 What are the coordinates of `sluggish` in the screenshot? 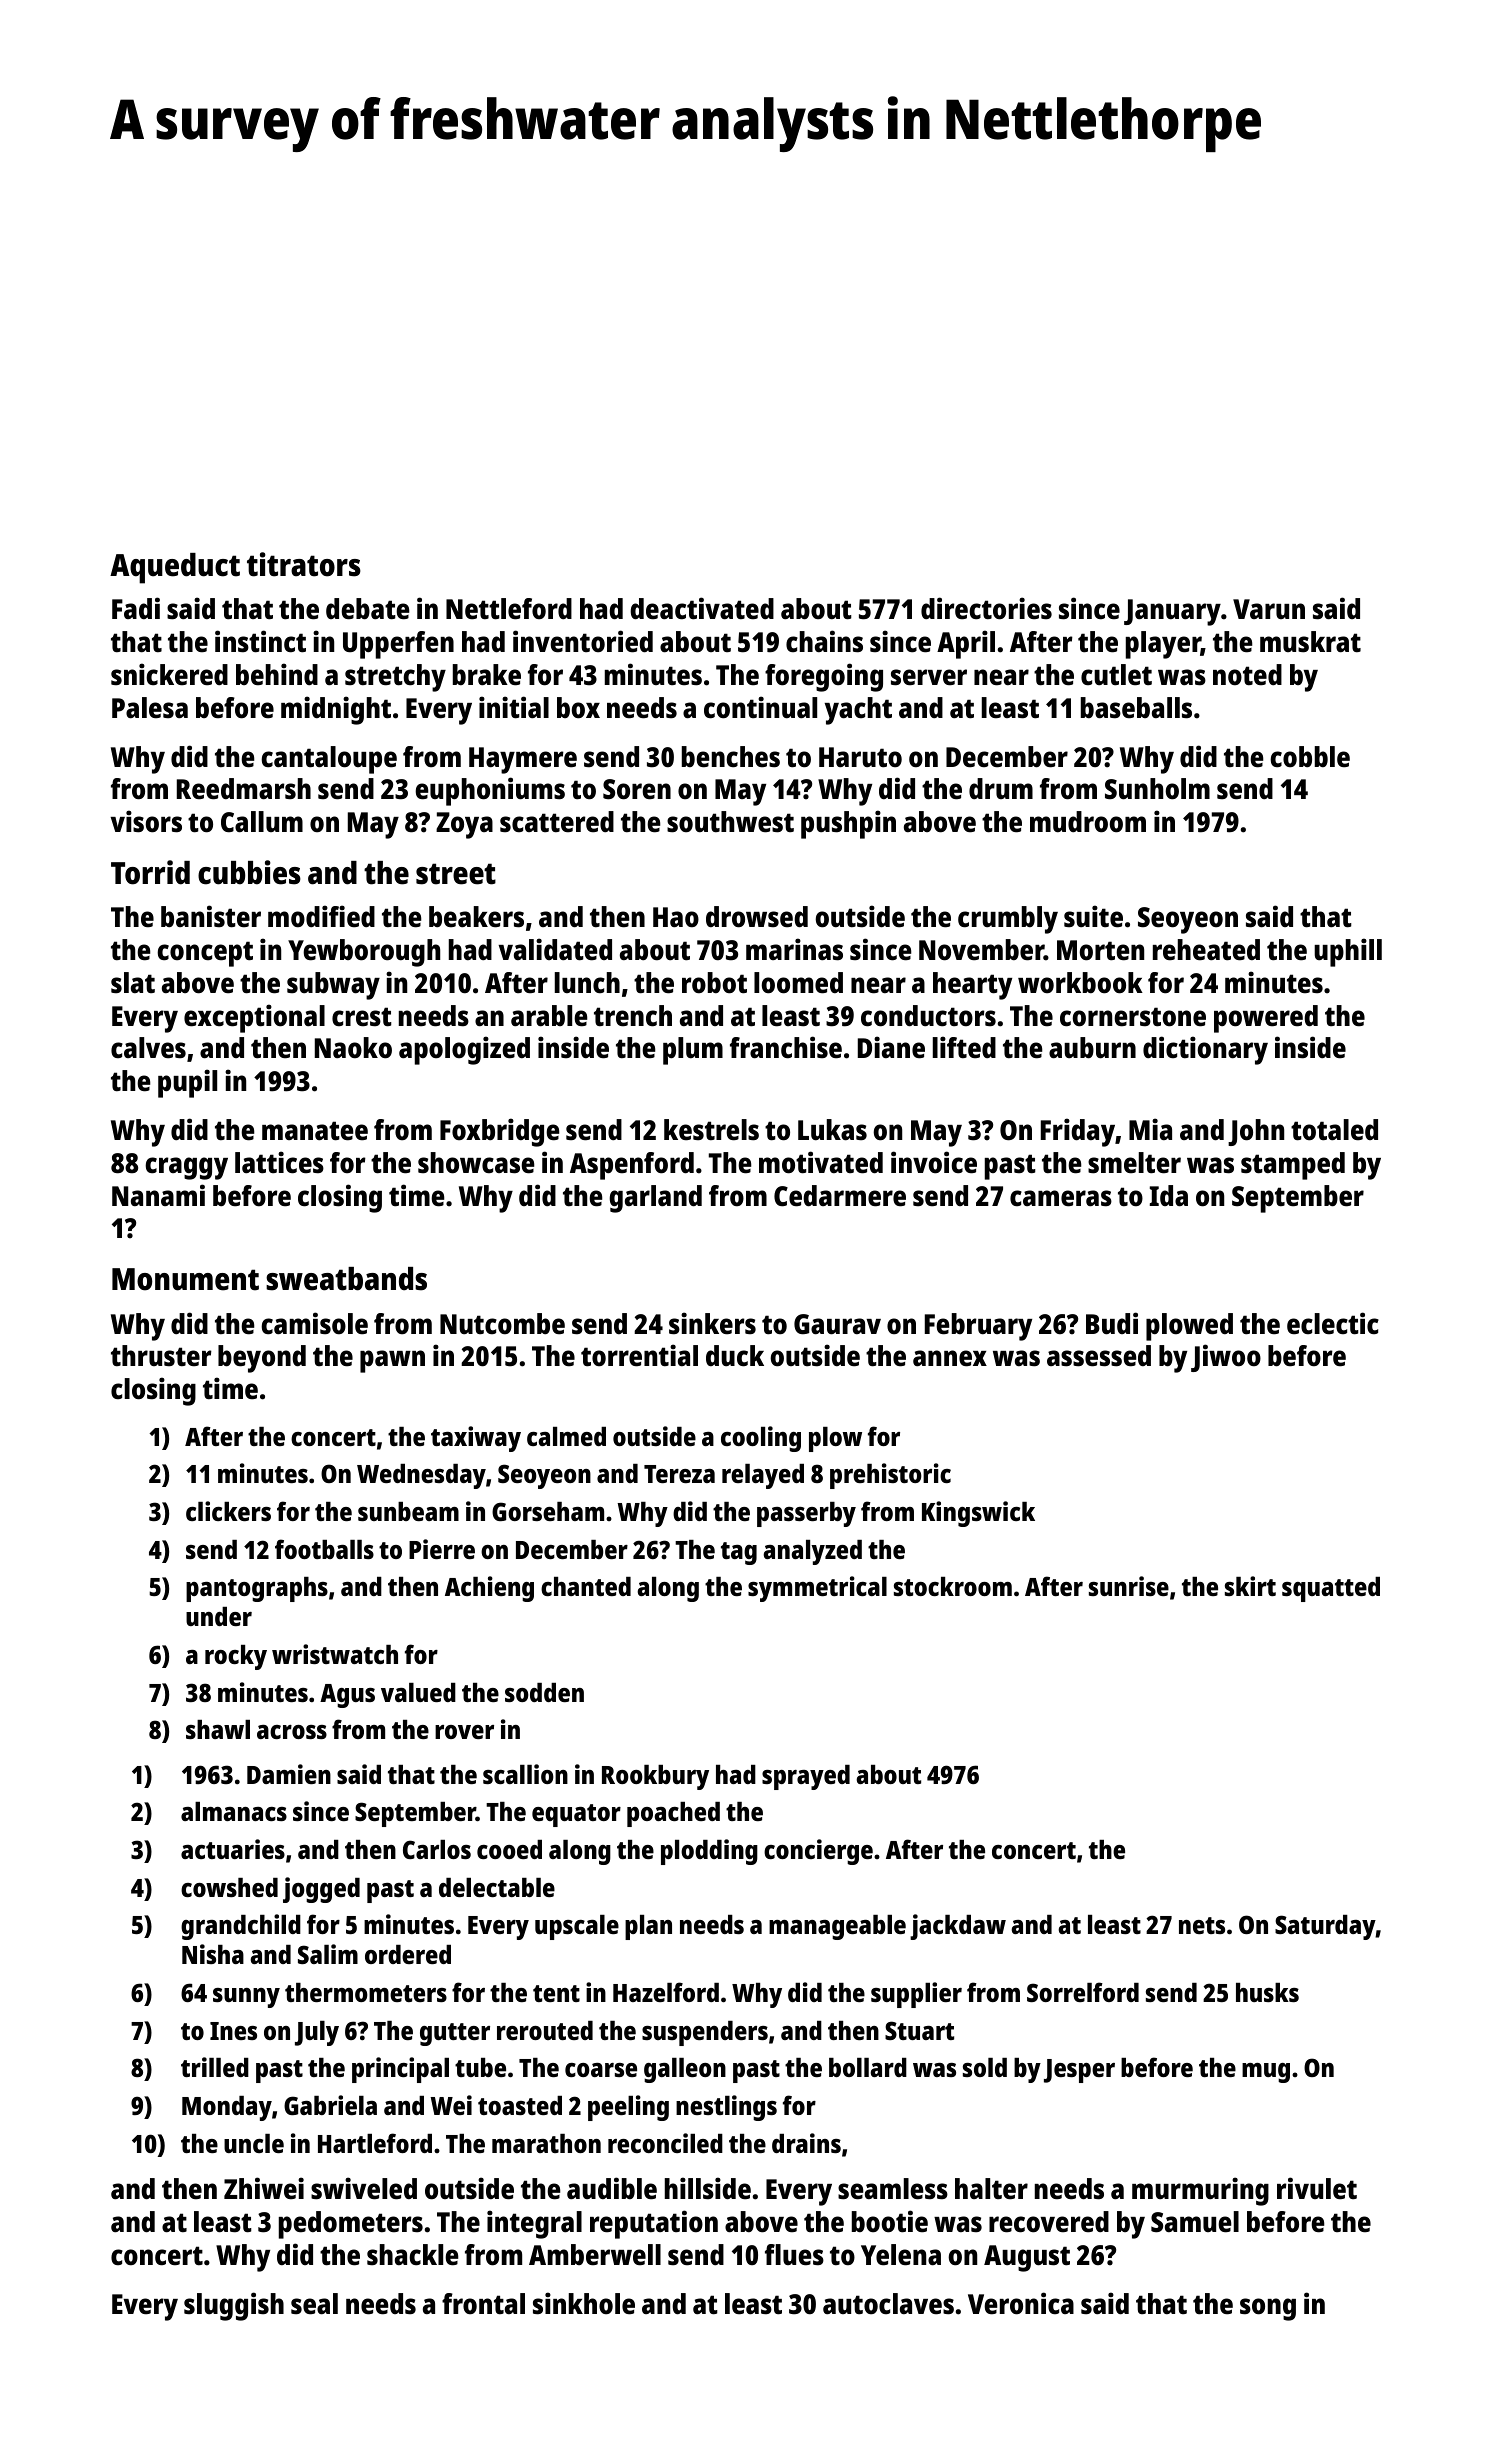 It's located at (234, 2306).
